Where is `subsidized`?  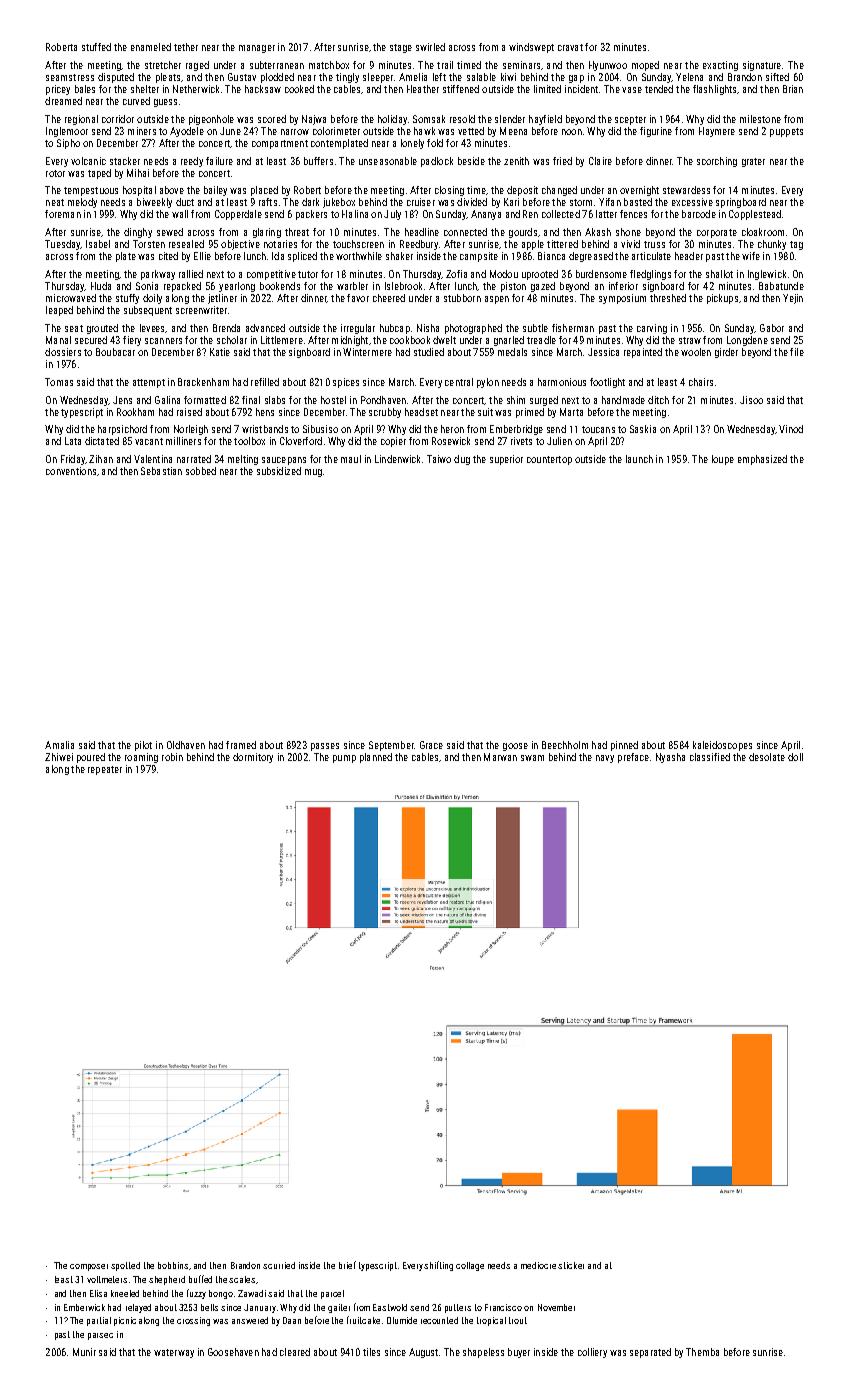 subsidized is located at coordinates (279, 471).
